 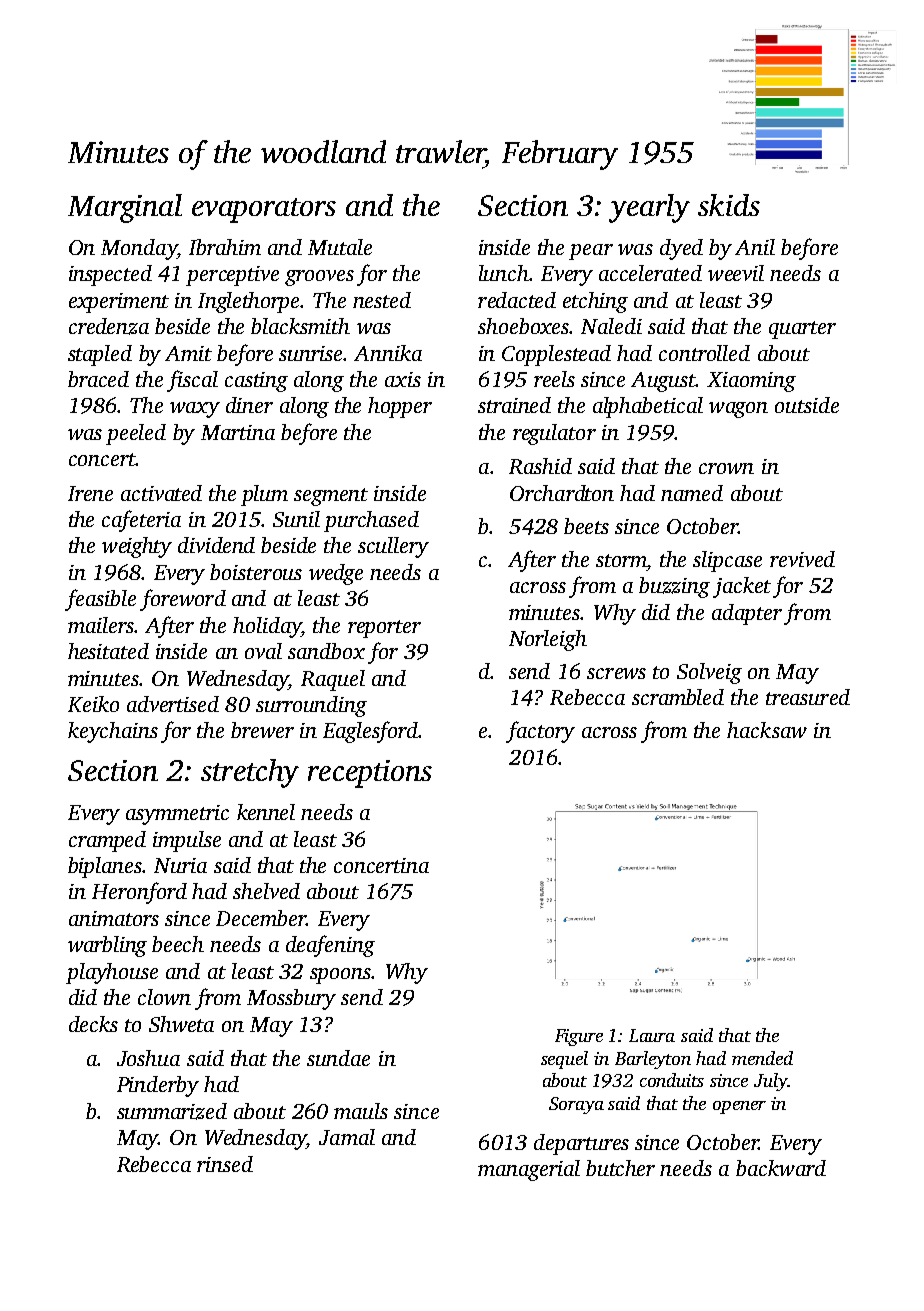 What do you see at coordinates (529, 1170) in the screenshot?
I see `managerial` at bounding box center [529, 1170].
